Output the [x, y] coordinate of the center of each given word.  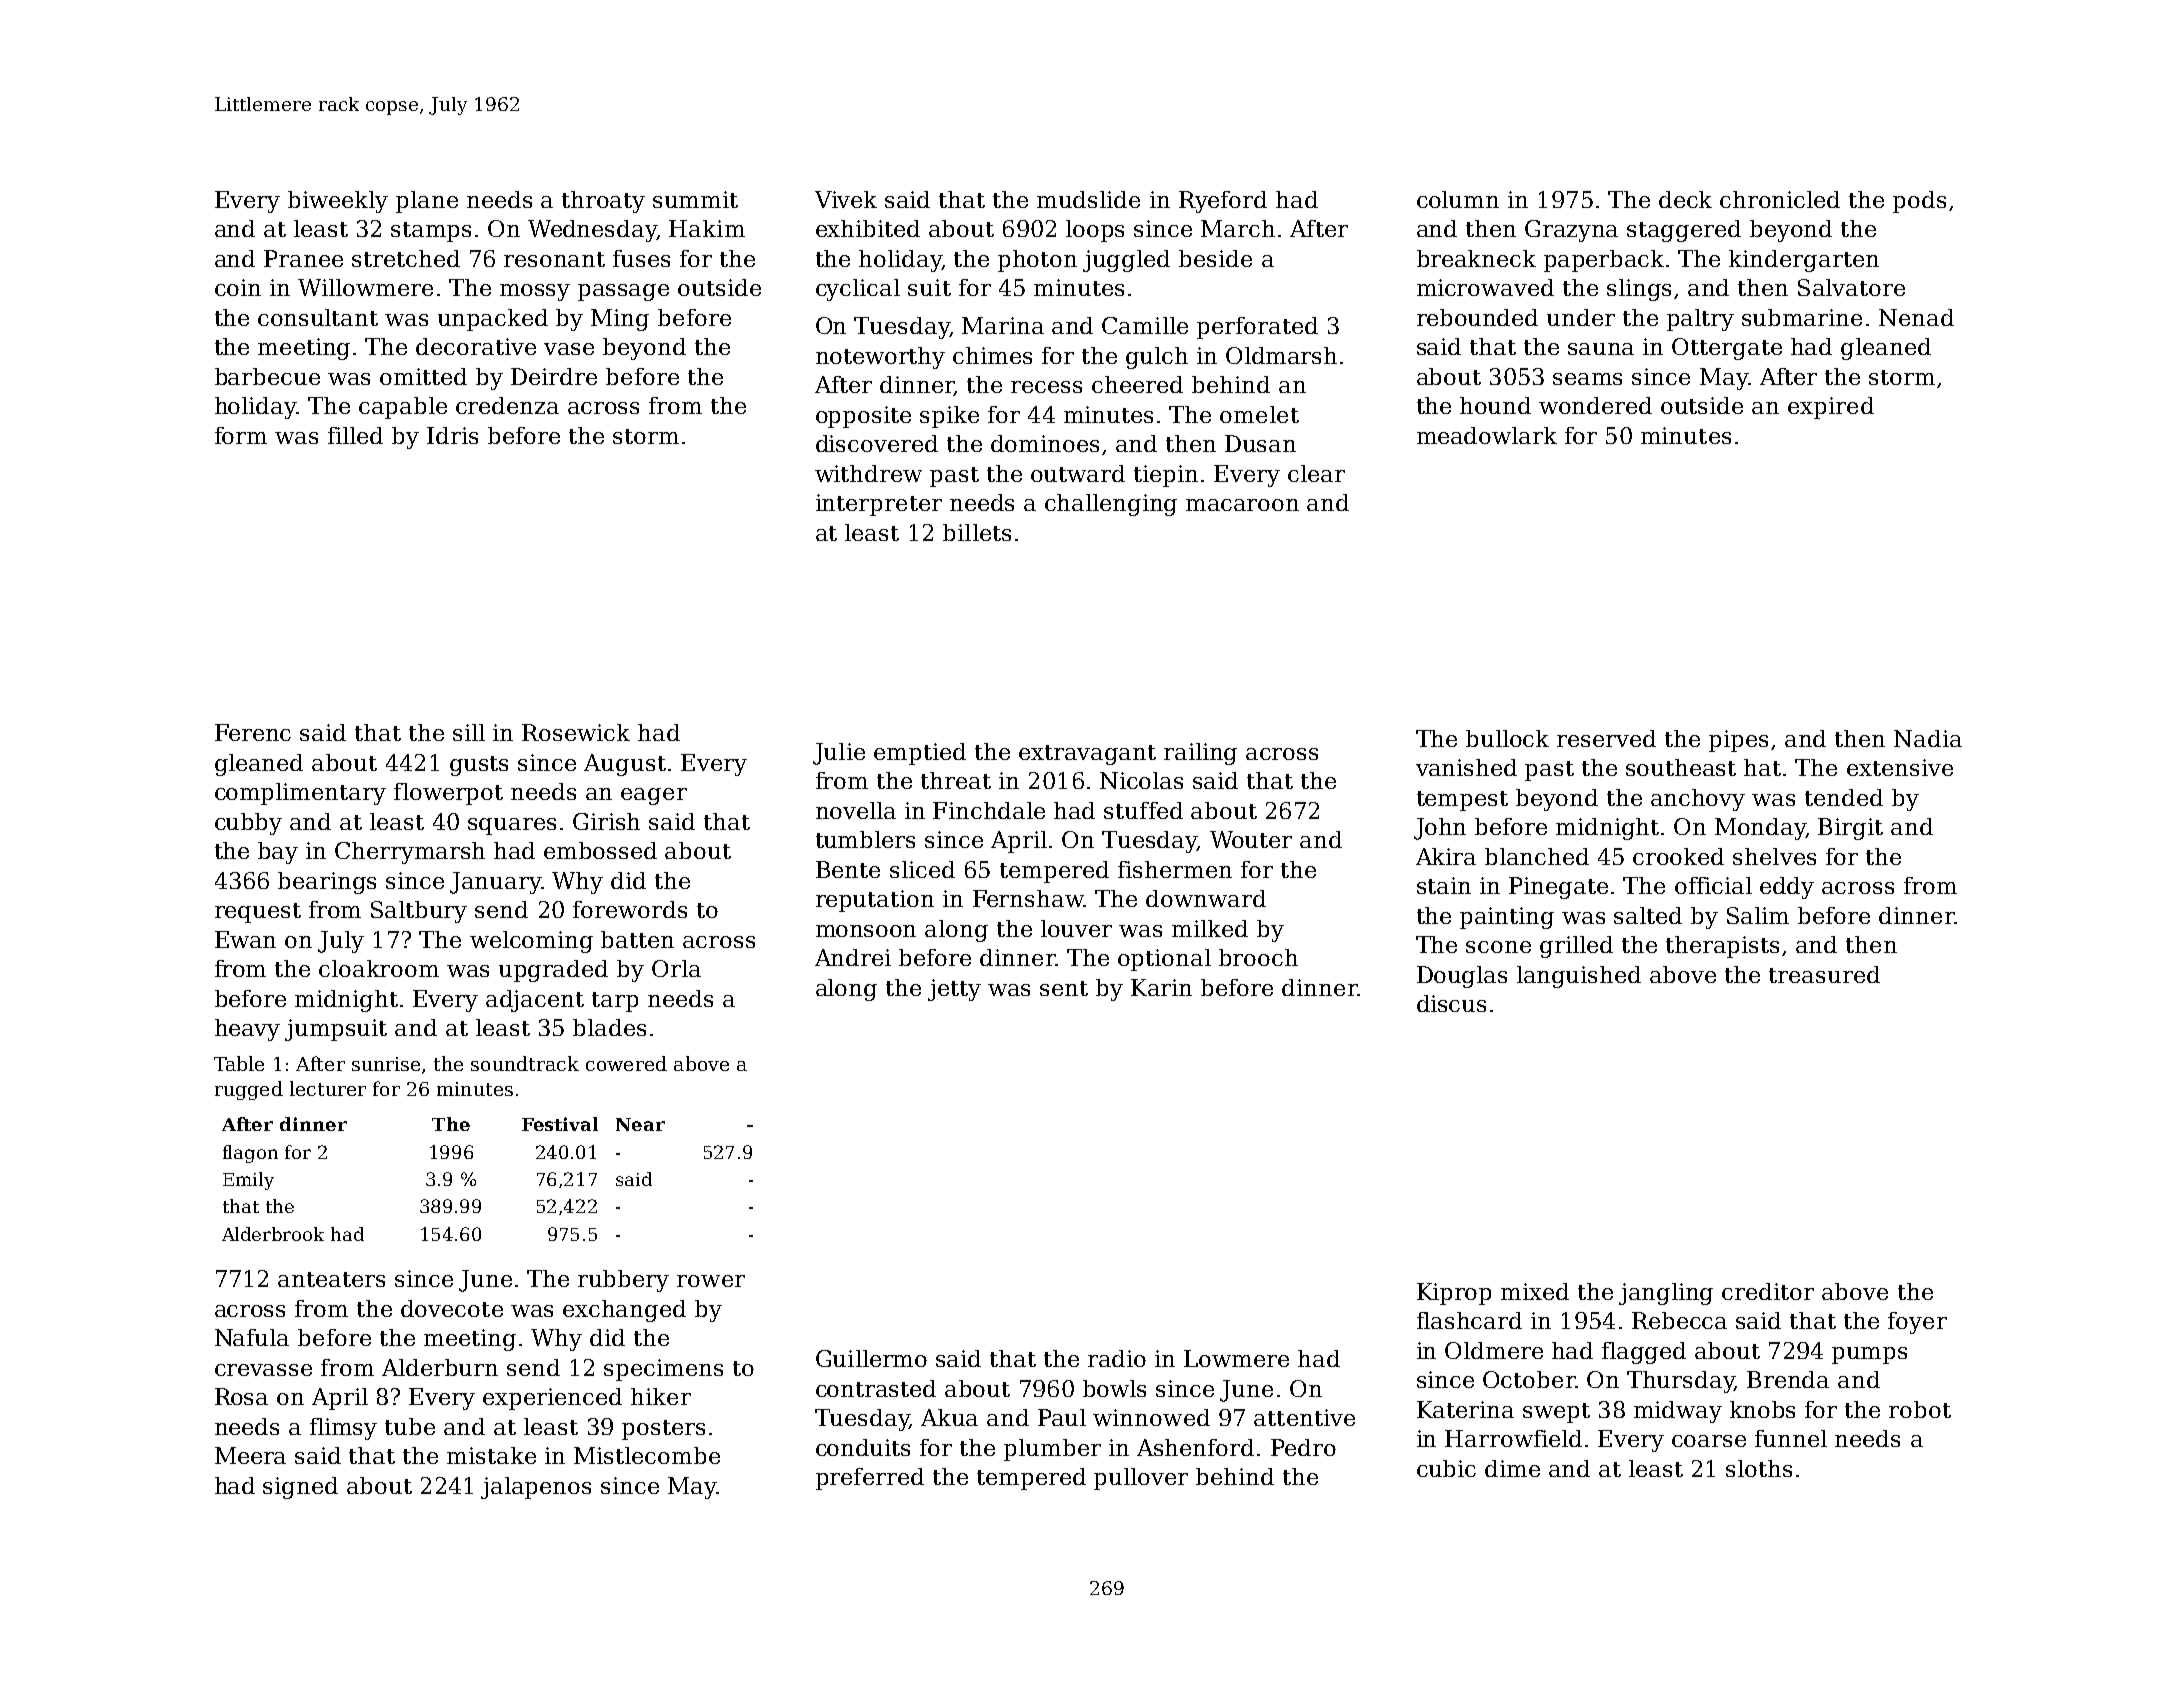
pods [1919, 202]
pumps [1869, 1355]
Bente [848, 869]
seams [1587, 379]
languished [1579, 977]
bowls [1114, 1388]
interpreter [879, 505]
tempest [1462, 801]
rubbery [623, 1281]
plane [427, 202]
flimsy [343, 1429]
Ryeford [1223, 202]
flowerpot [448, 794]
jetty [954, 990]
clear [1316, 473]
